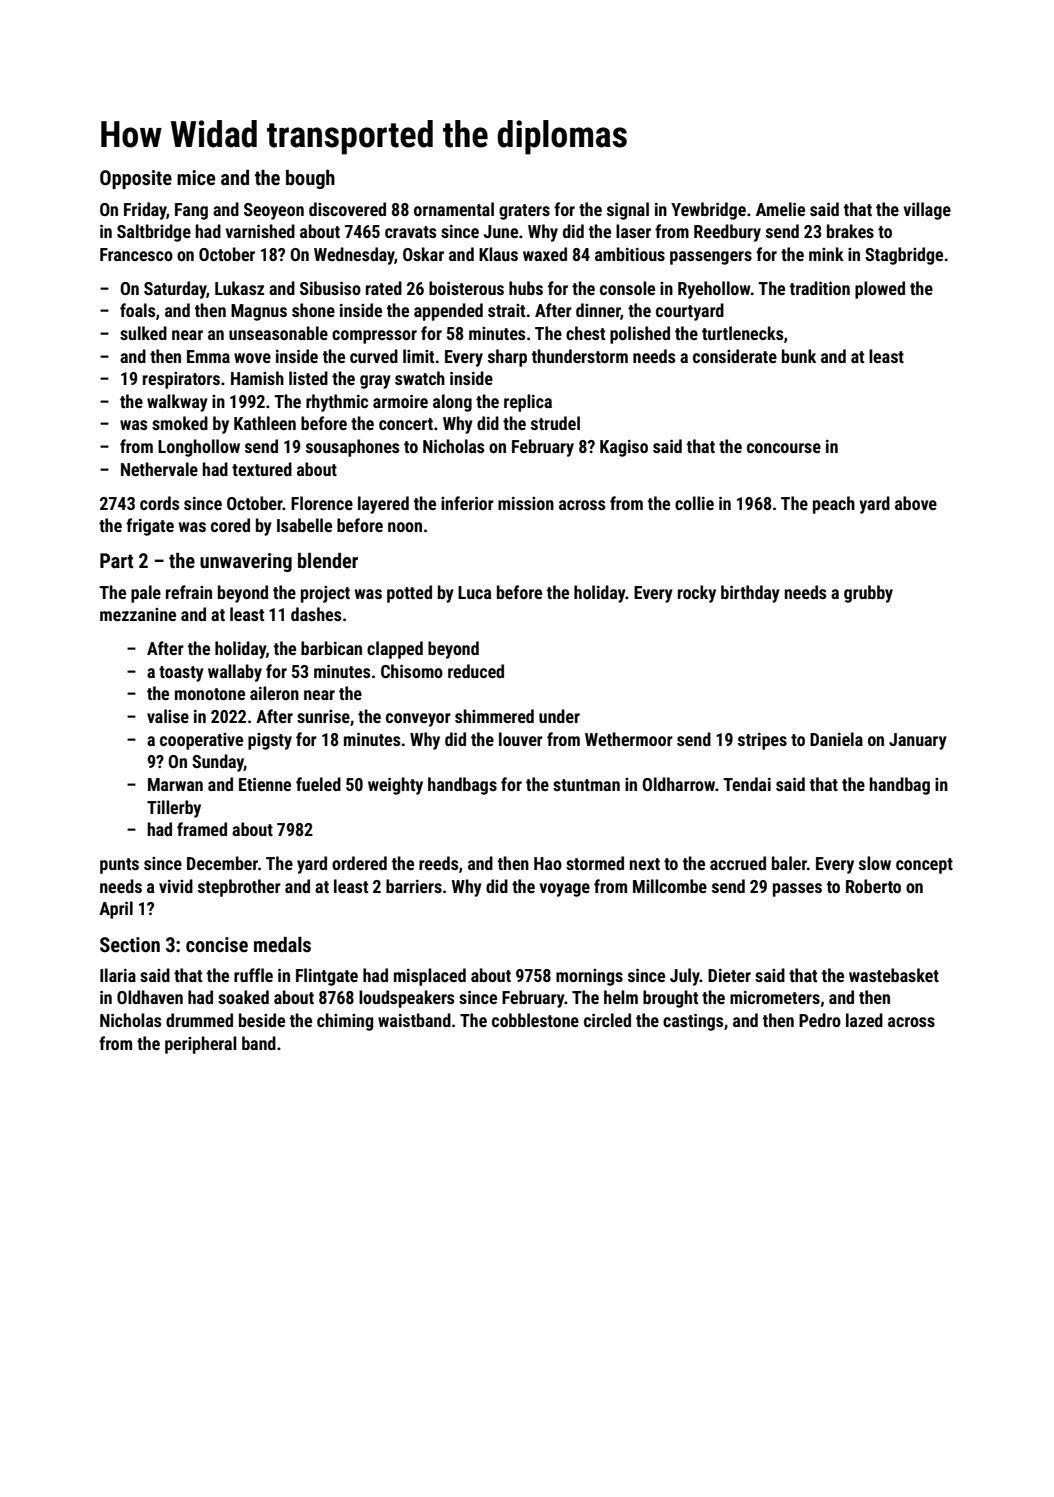  I want to click on Oldhaven, so click(150, 997).
